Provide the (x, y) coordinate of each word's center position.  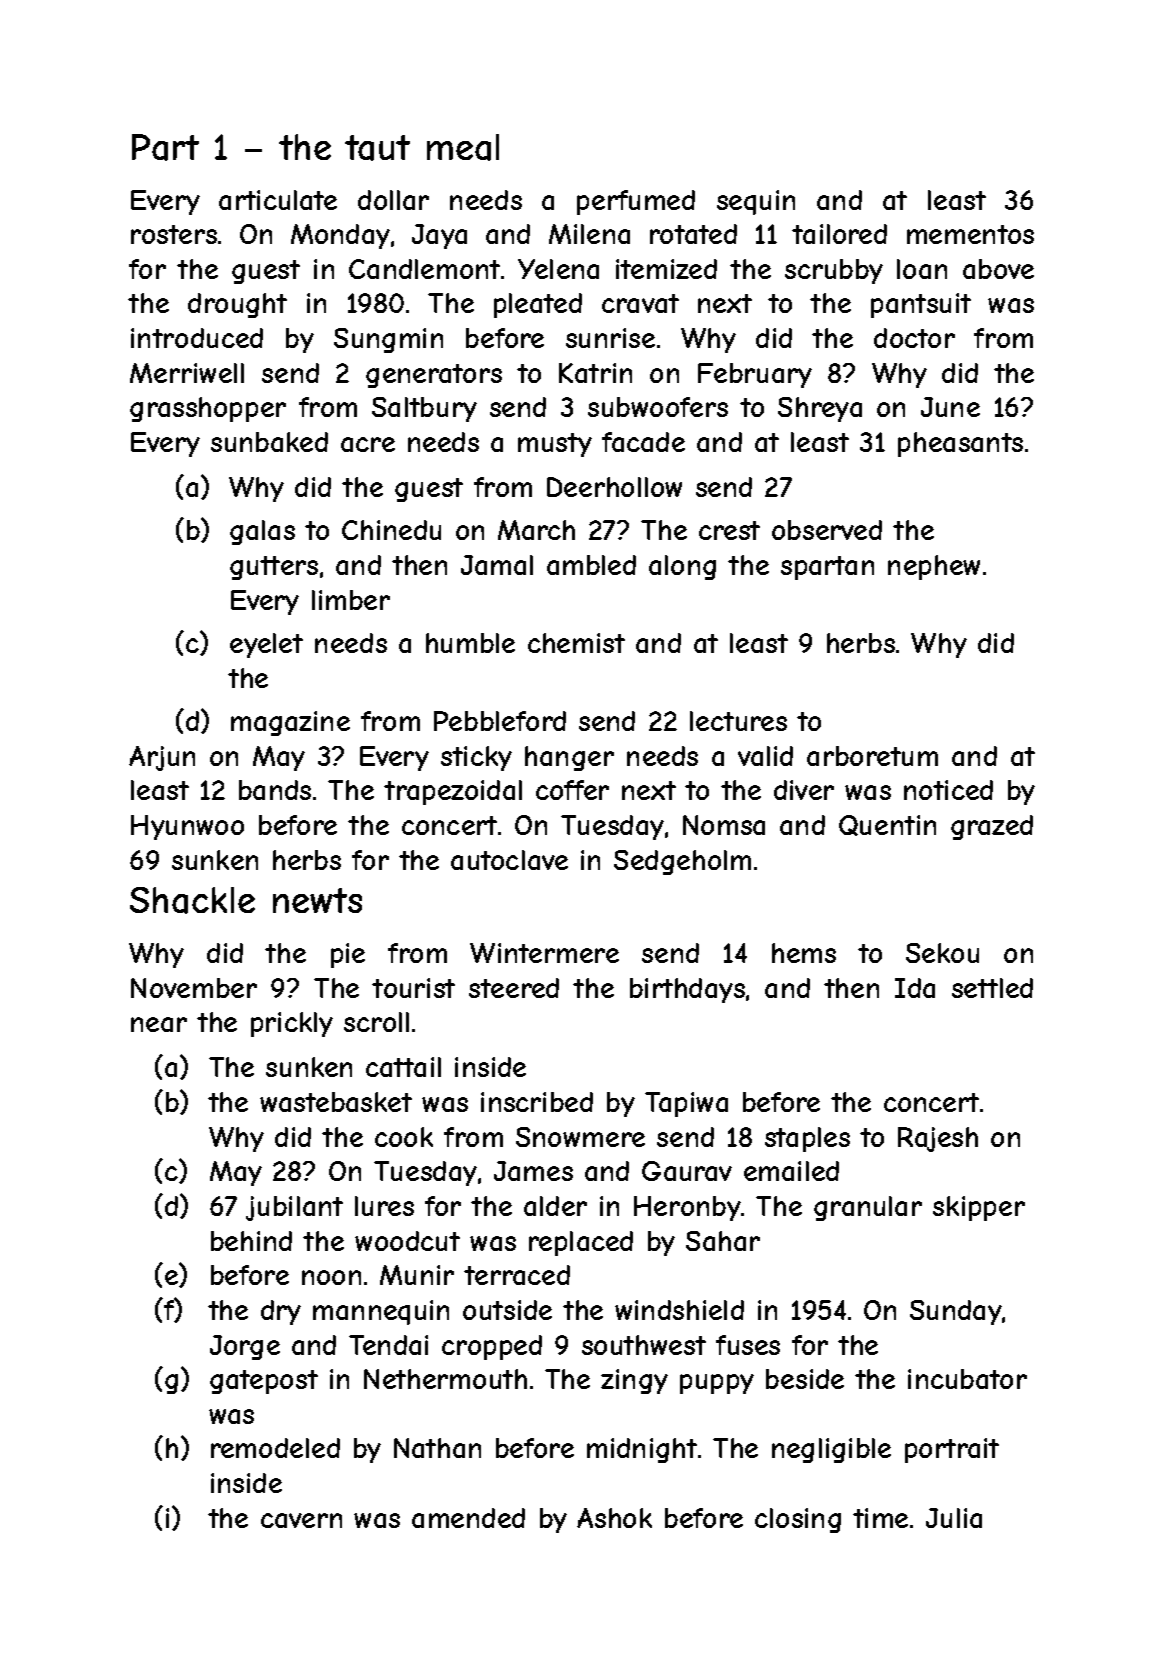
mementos (970, 234)
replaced (581, 1243)
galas (262, 532)
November (194, 988)
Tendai (388, 1345)
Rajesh (938, 1139)
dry (281, 1312)
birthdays (687, 990)
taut (377, 148)
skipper (979, 1208)
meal (463, 147)
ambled (591, 565)
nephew (934, 567)
